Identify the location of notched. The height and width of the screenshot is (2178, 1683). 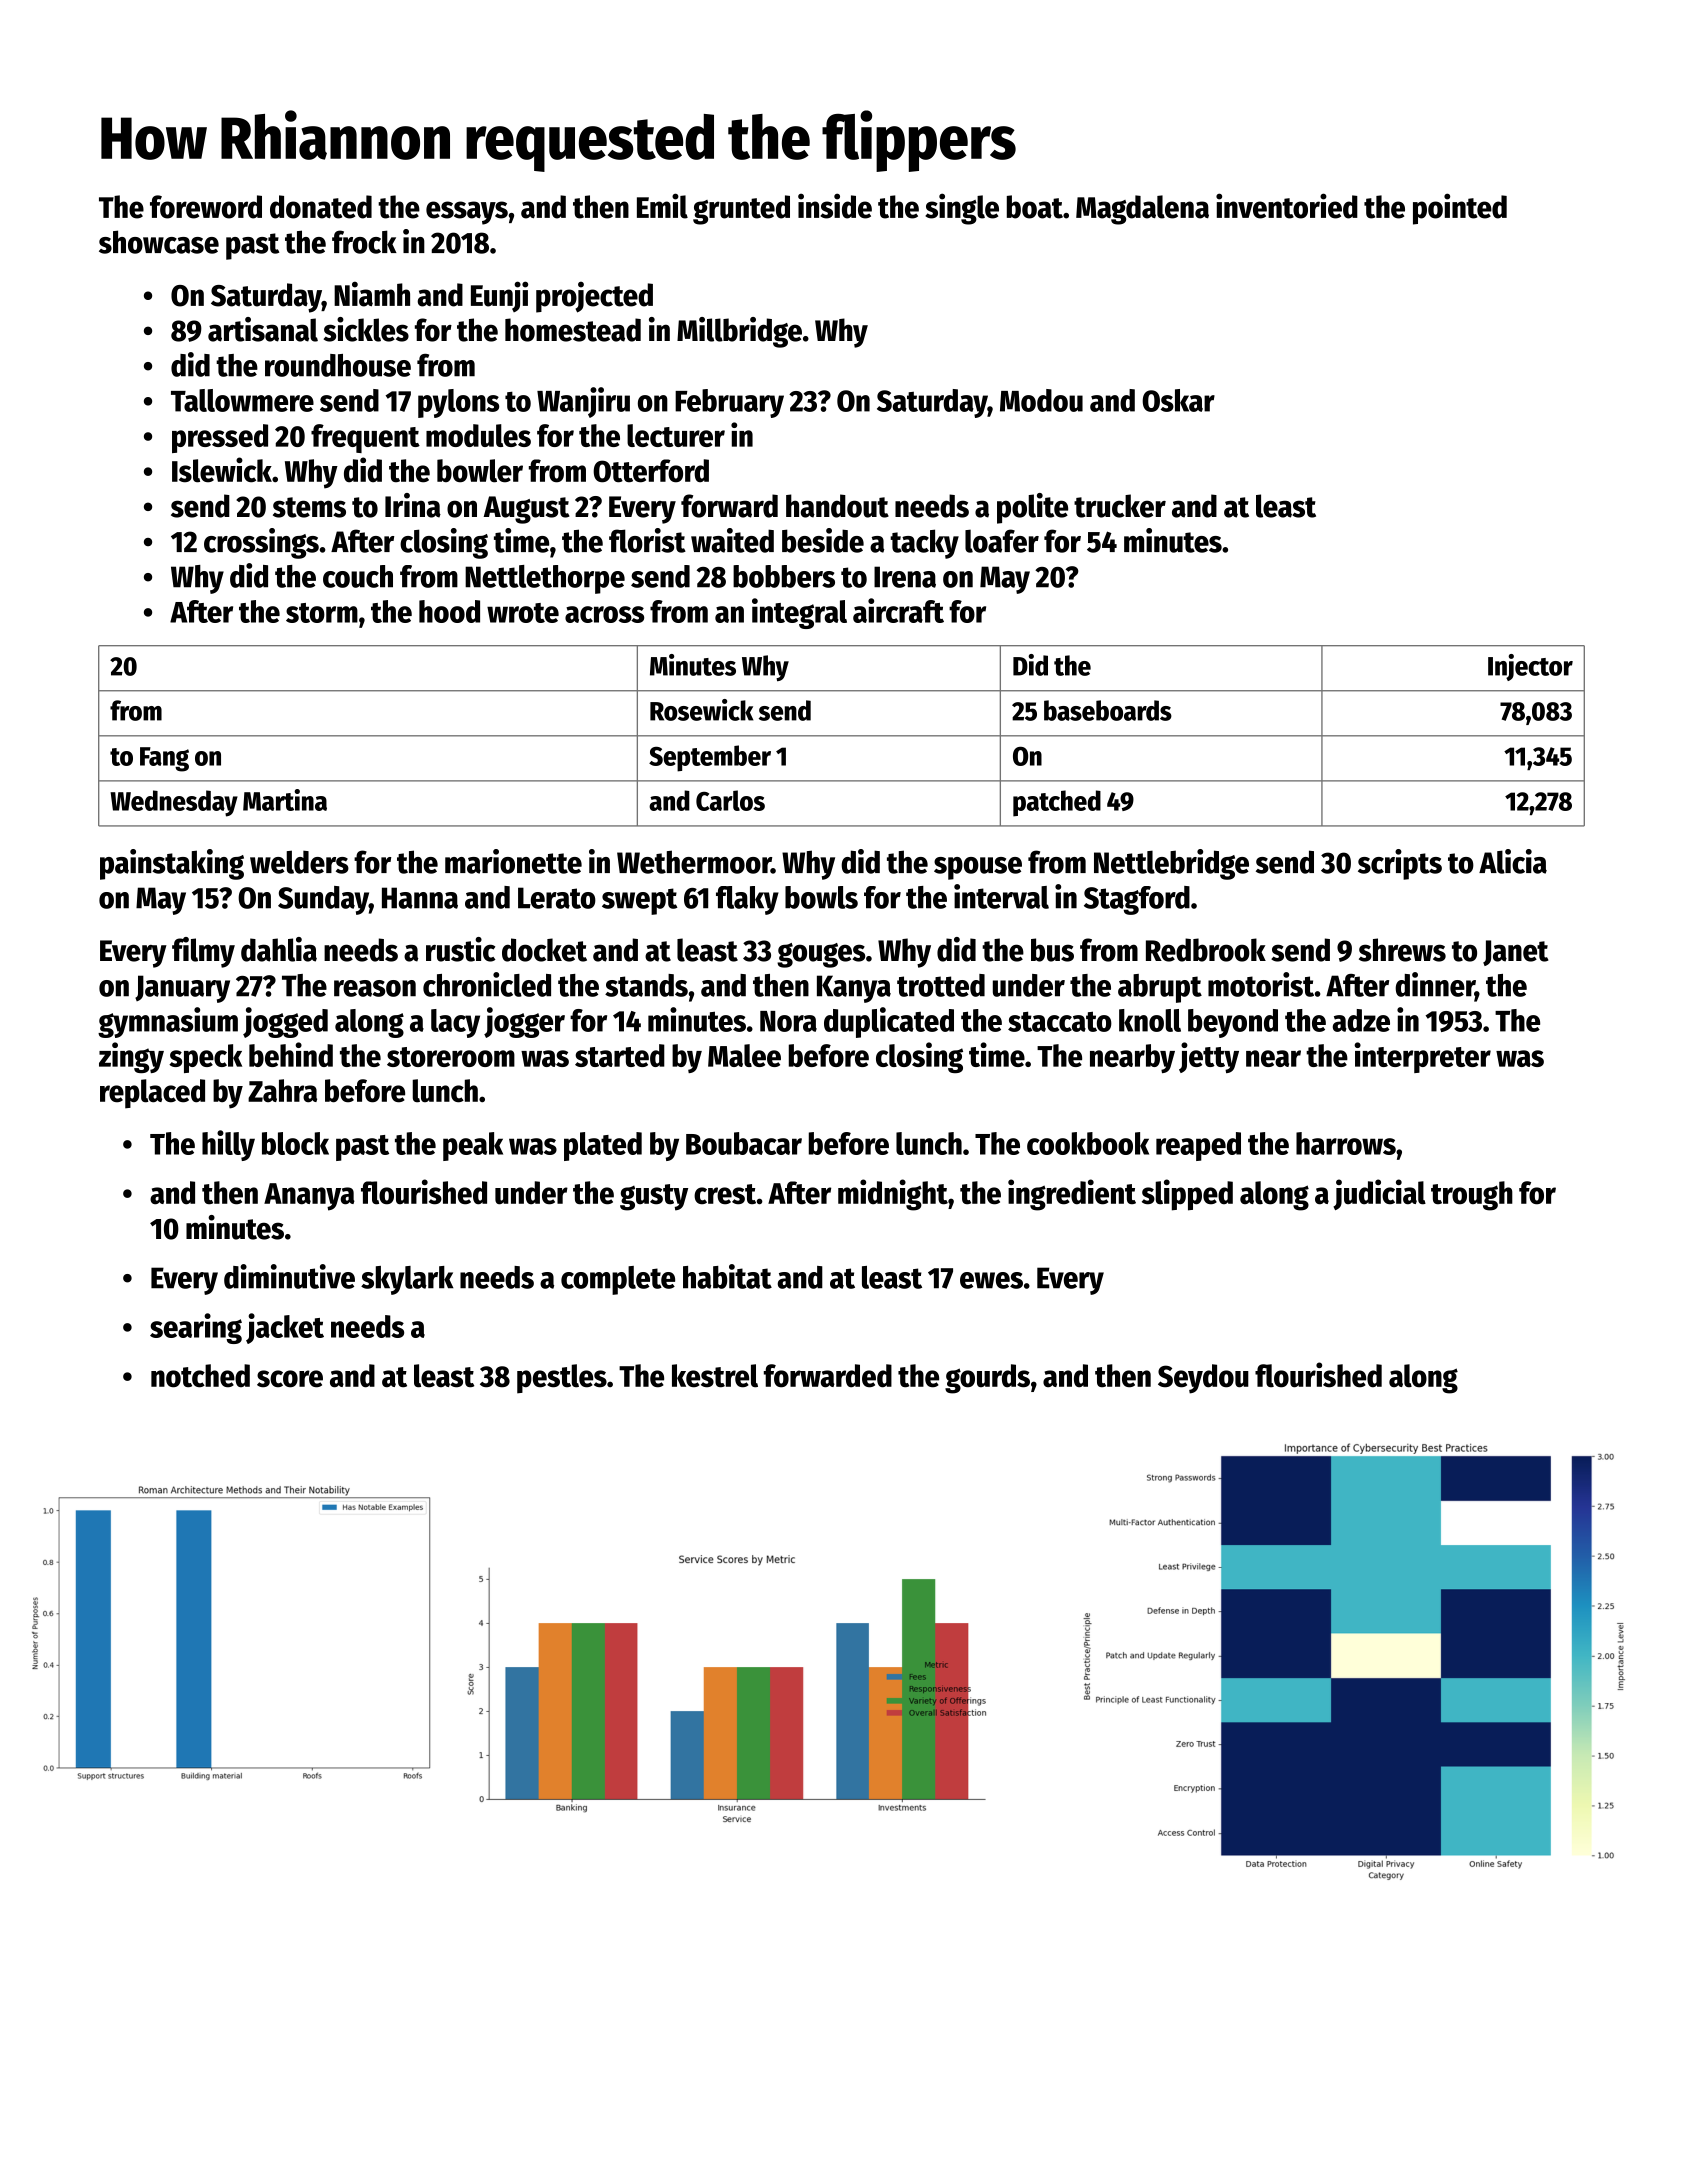
(200, 1376).
